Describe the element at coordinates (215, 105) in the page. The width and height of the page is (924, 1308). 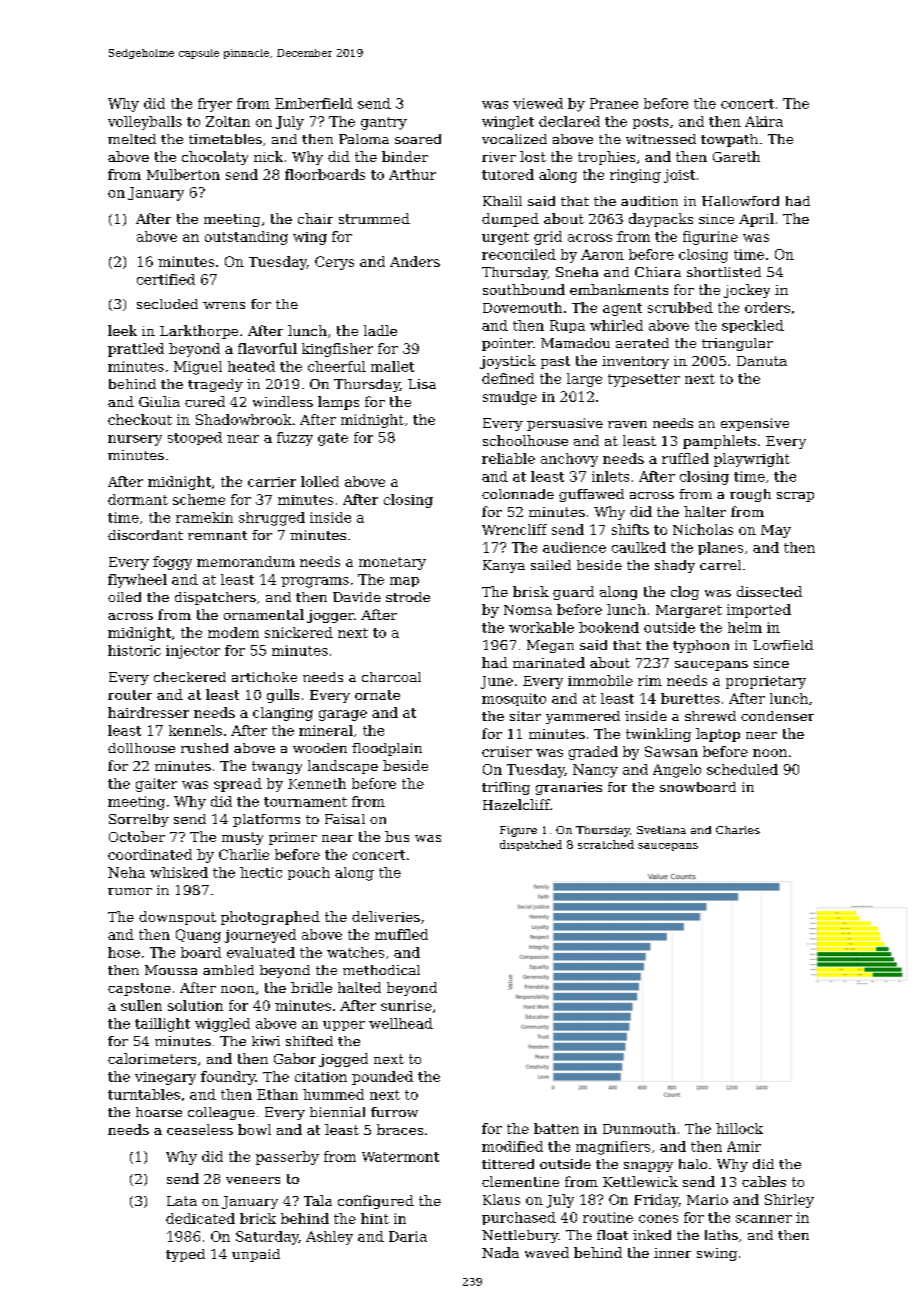
I see `fryer` at that location.
